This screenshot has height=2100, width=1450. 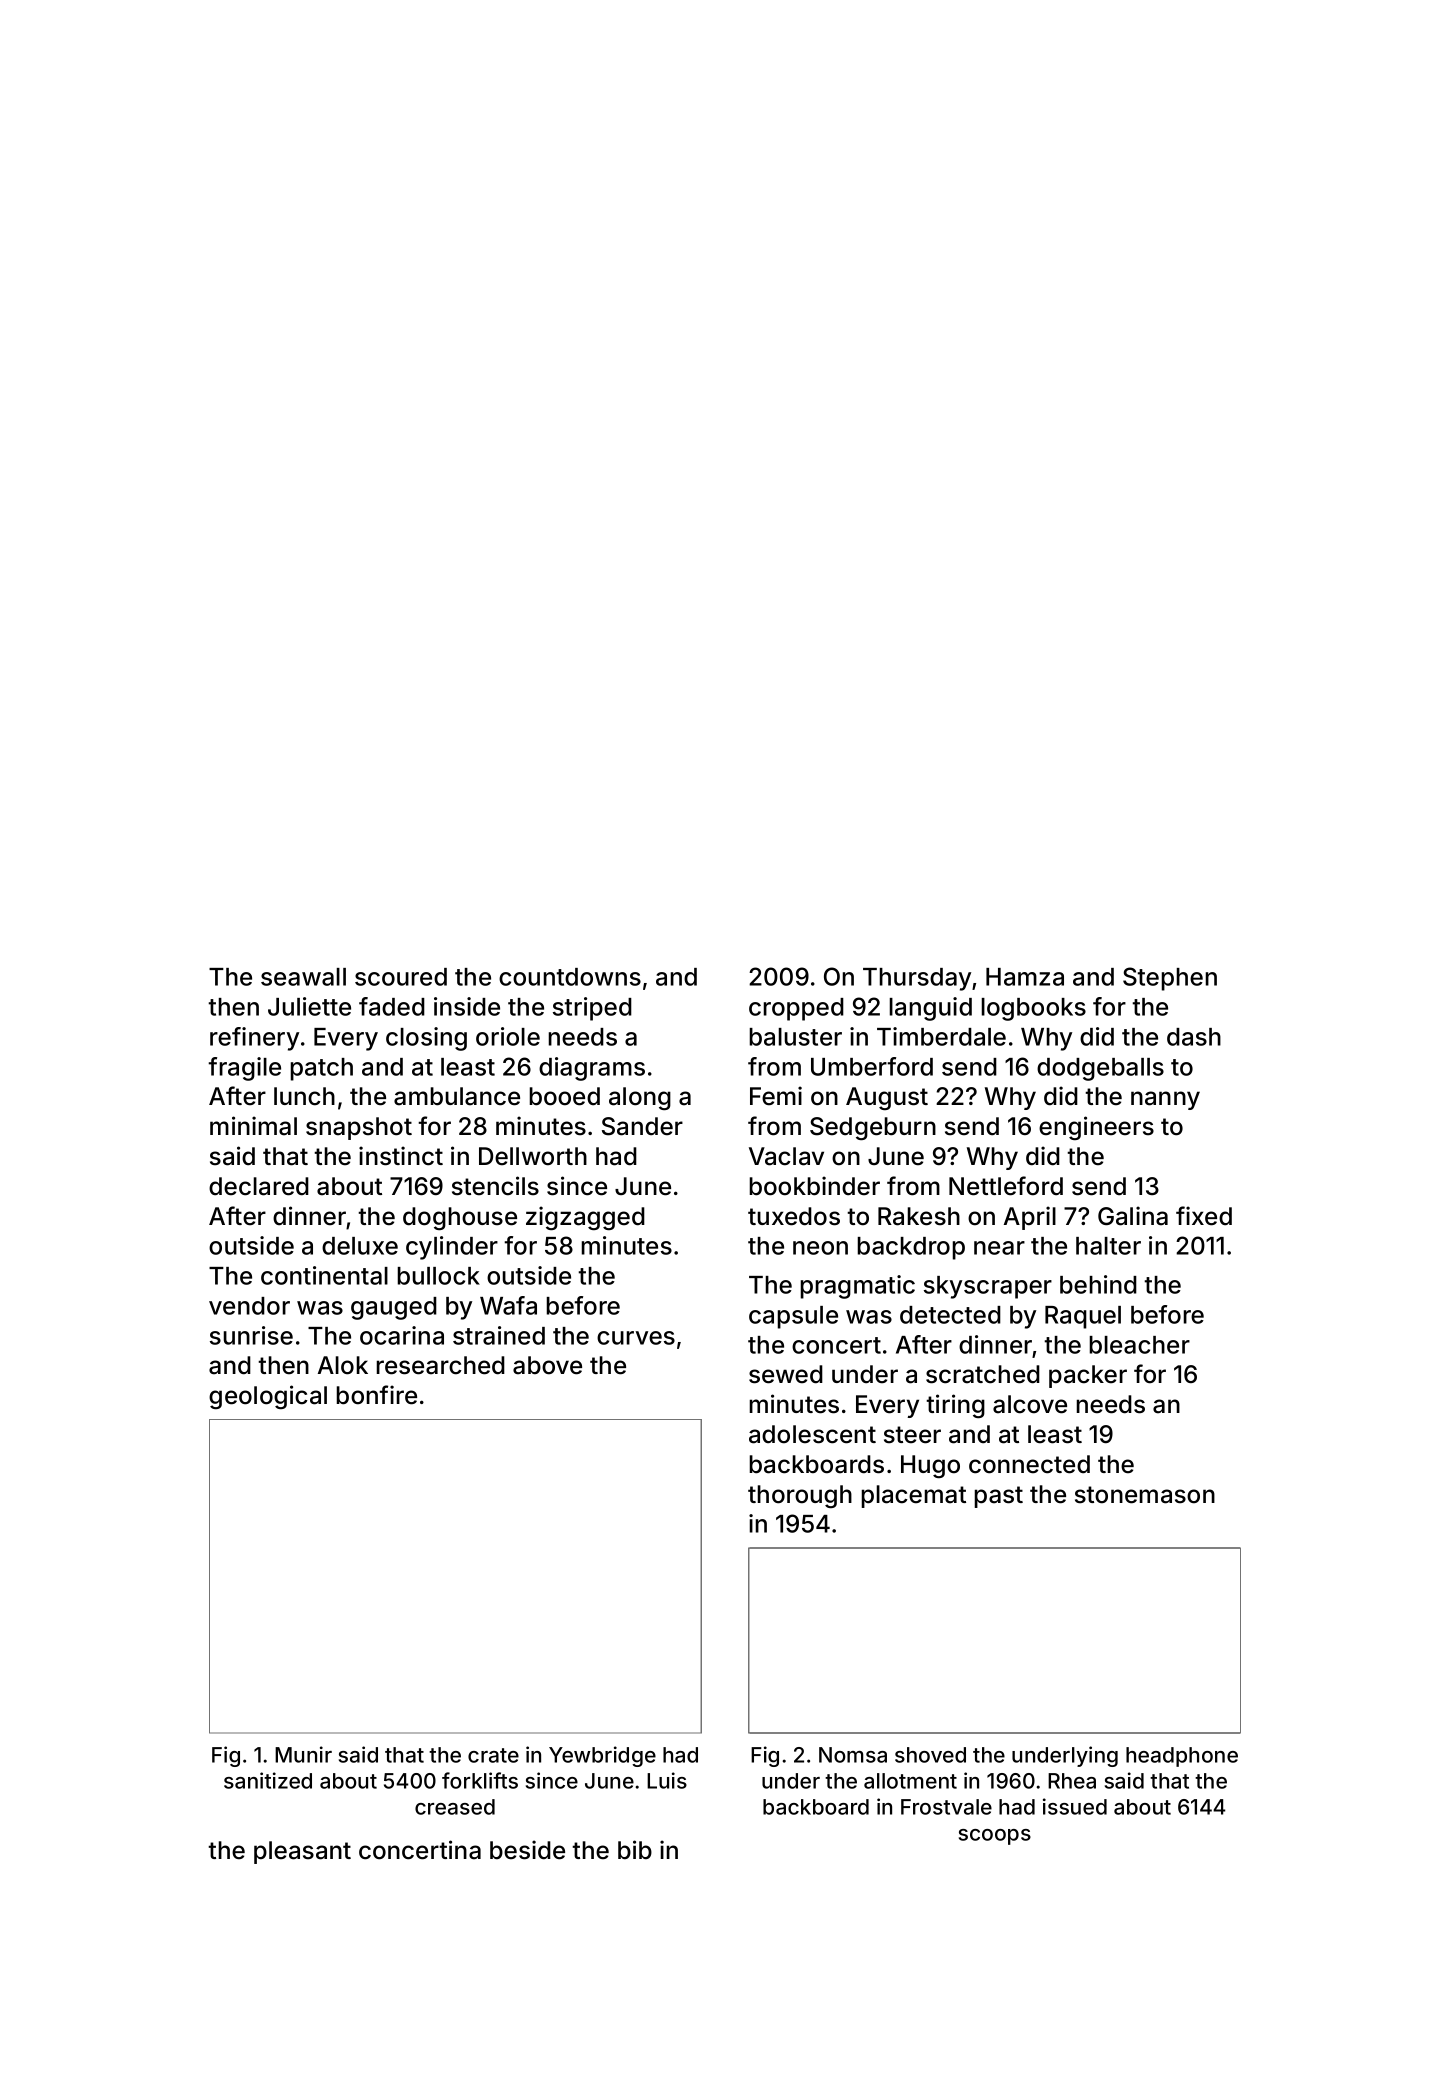 I want to click on pleasant, so click(x=302, y=1852).
